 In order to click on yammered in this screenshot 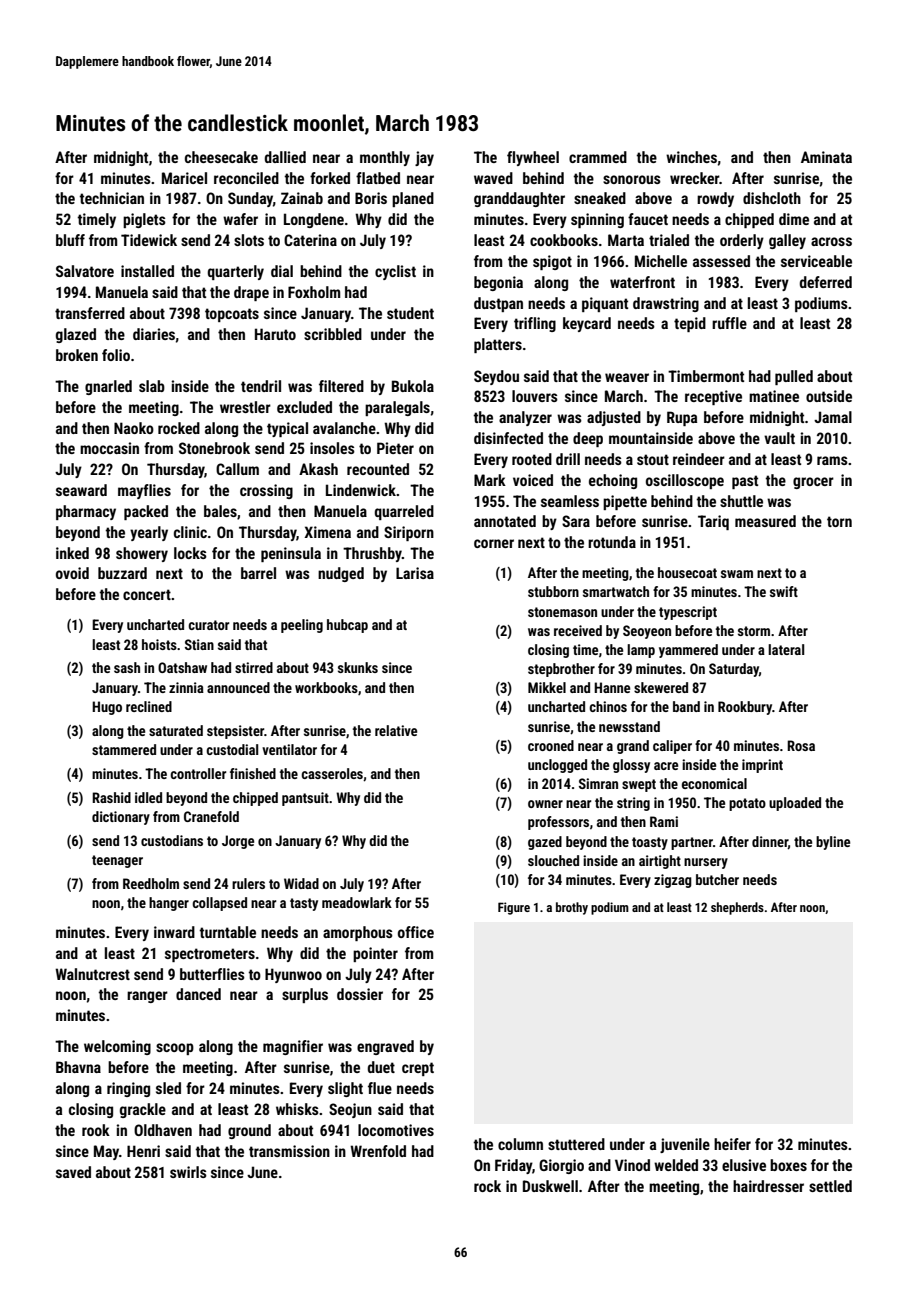, I will do `click(688, 651)`.
